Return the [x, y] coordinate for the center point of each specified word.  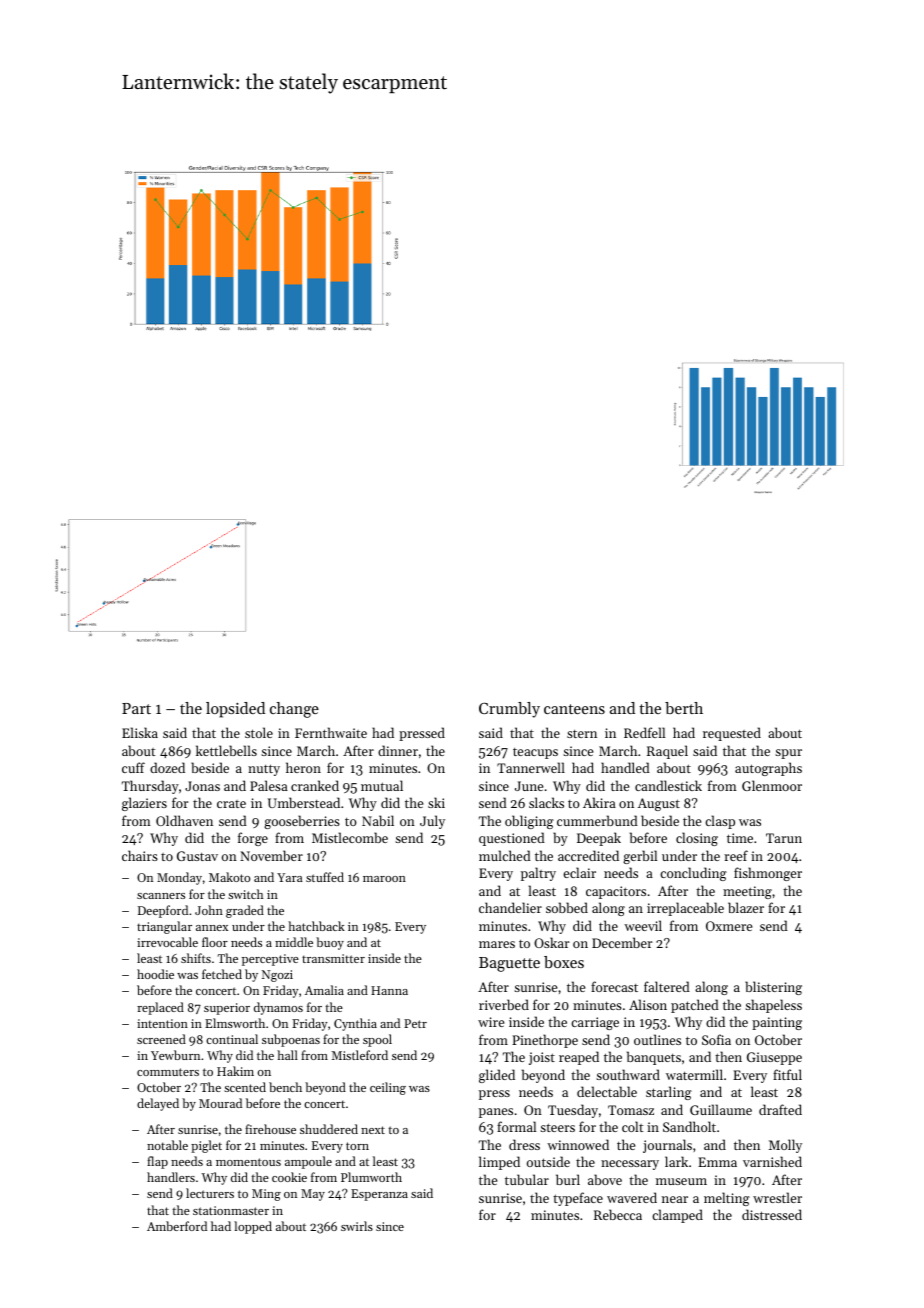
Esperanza [379, 1195]
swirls [357, 1226]
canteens [574, 709]
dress [524, 1144]
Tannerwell [531, 767]
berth [684, 708]
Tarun [784, 838]
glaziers [144, 804]
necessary [630, 1165]
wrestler [777, 1197]
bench [285, 1087]
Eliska [140, 732]
